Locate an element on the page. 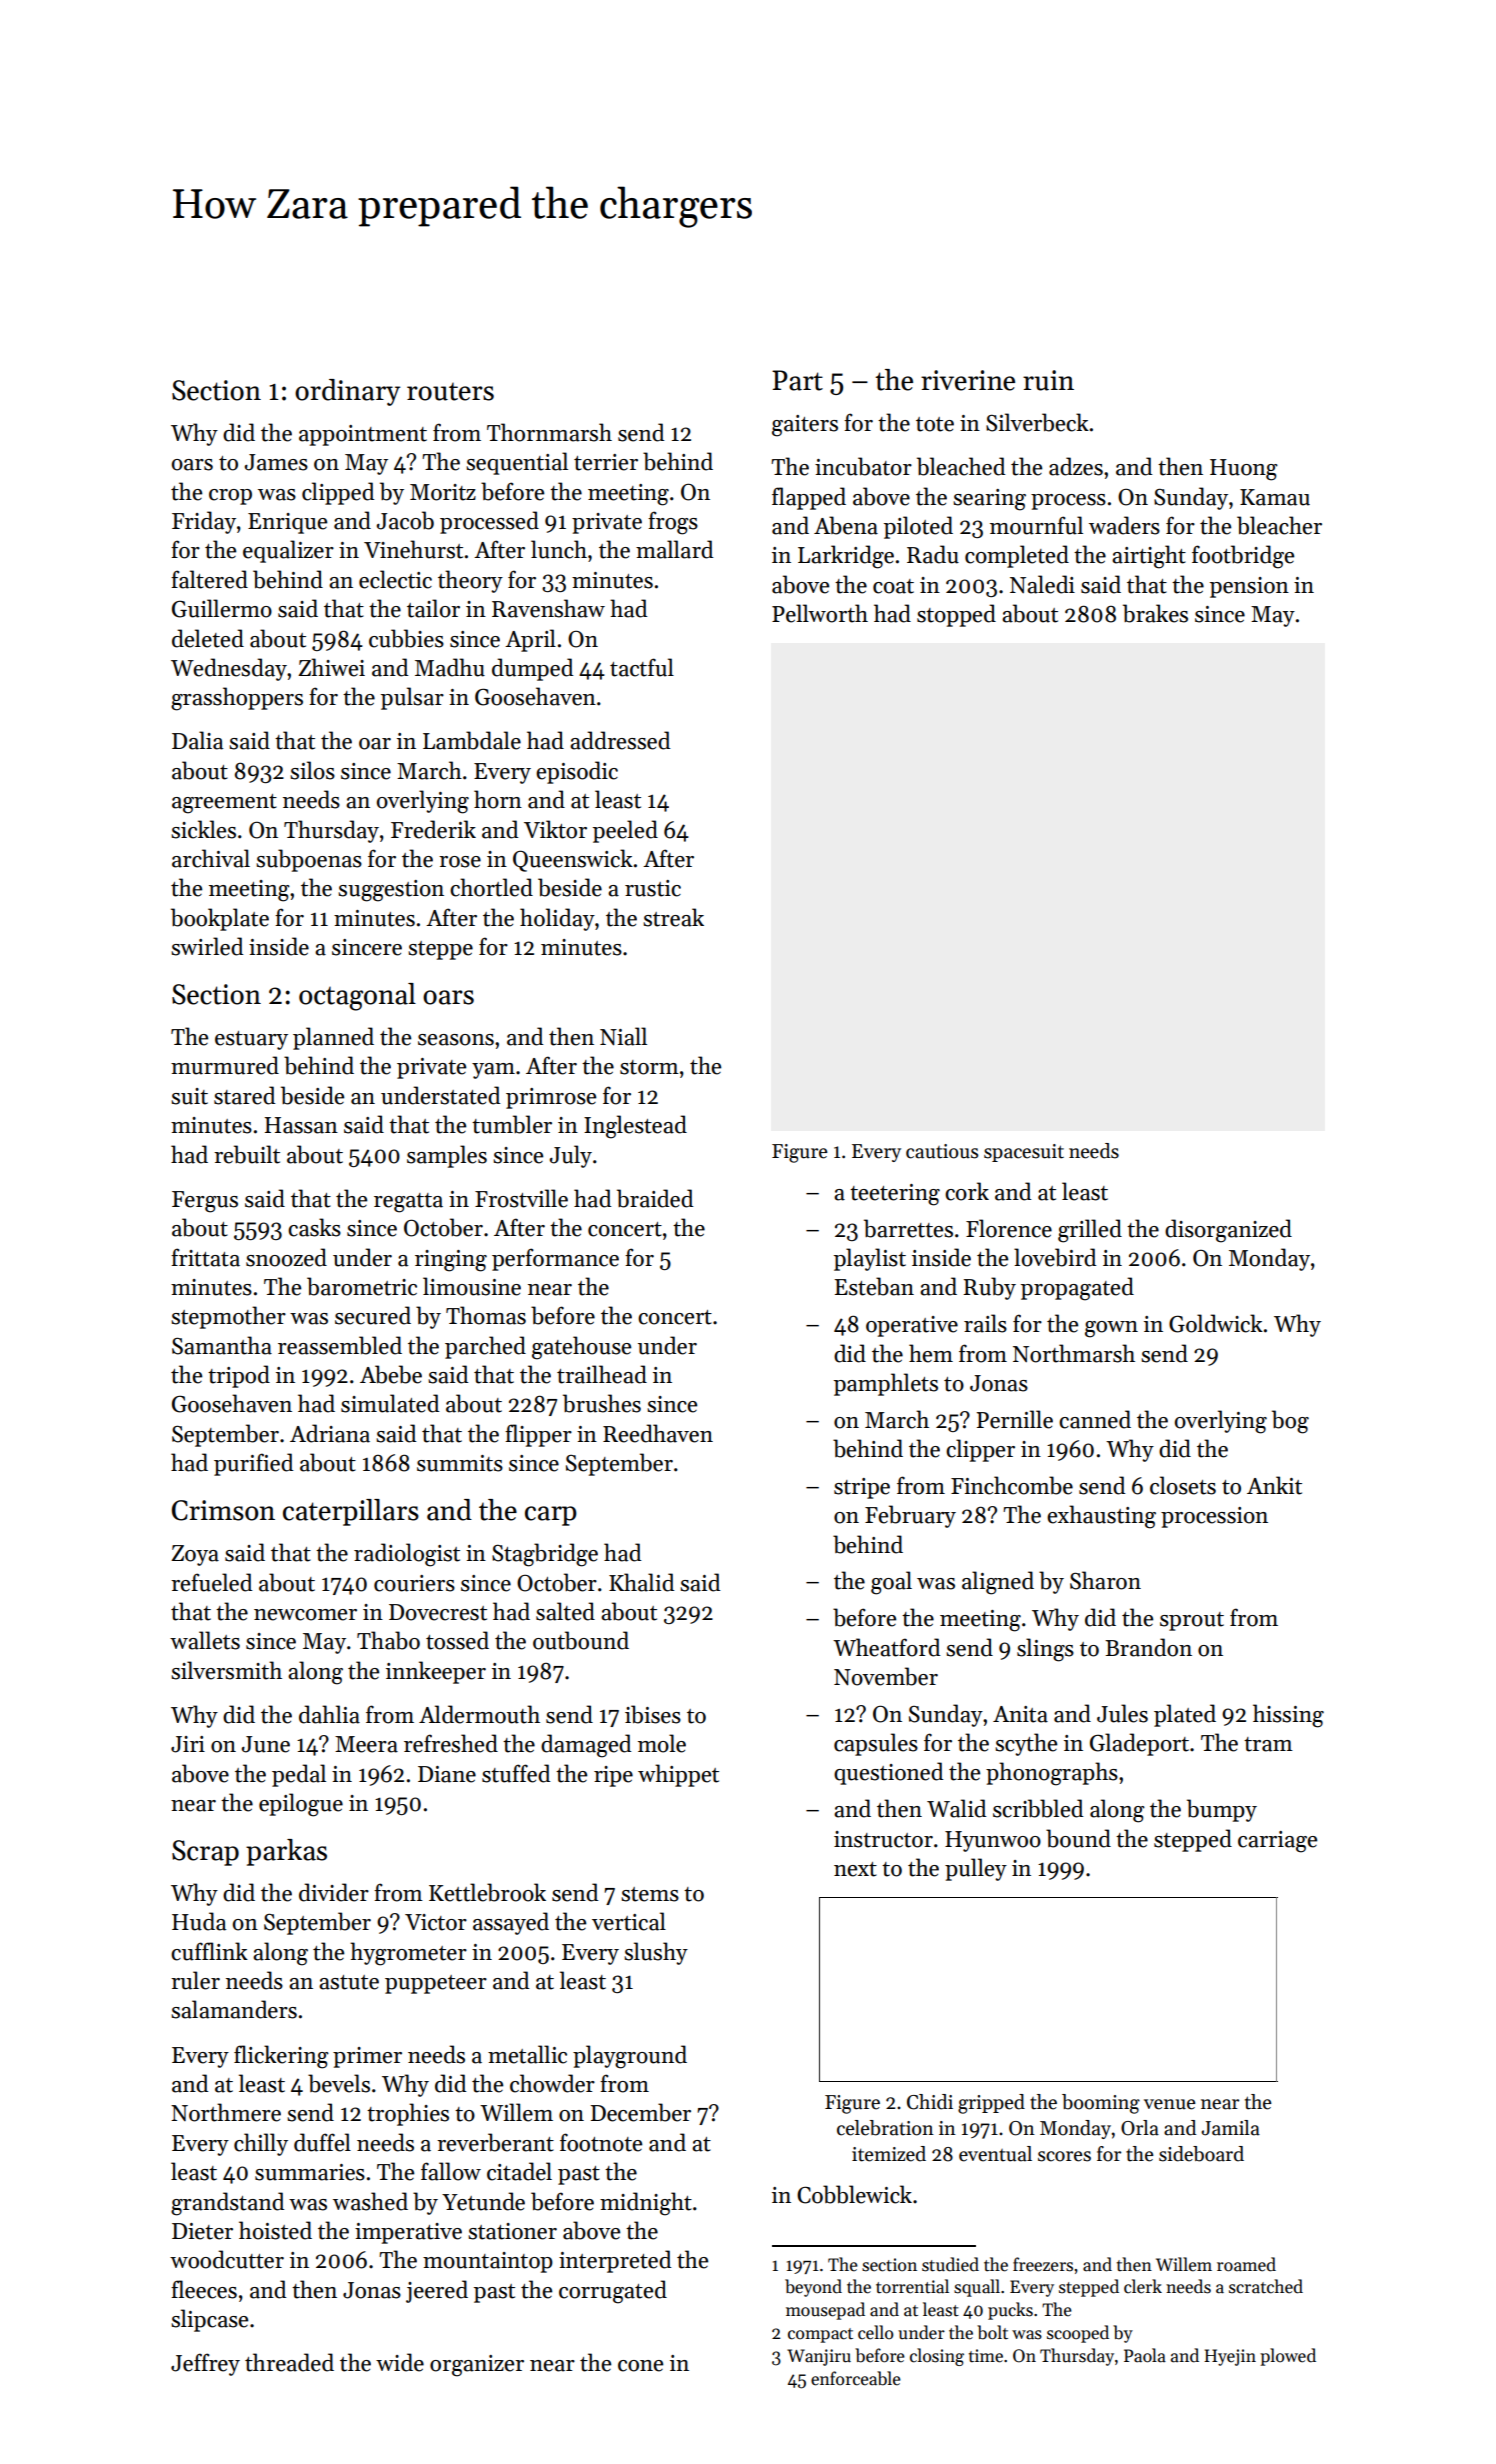  terrier is located at coordinates (606, 462).
